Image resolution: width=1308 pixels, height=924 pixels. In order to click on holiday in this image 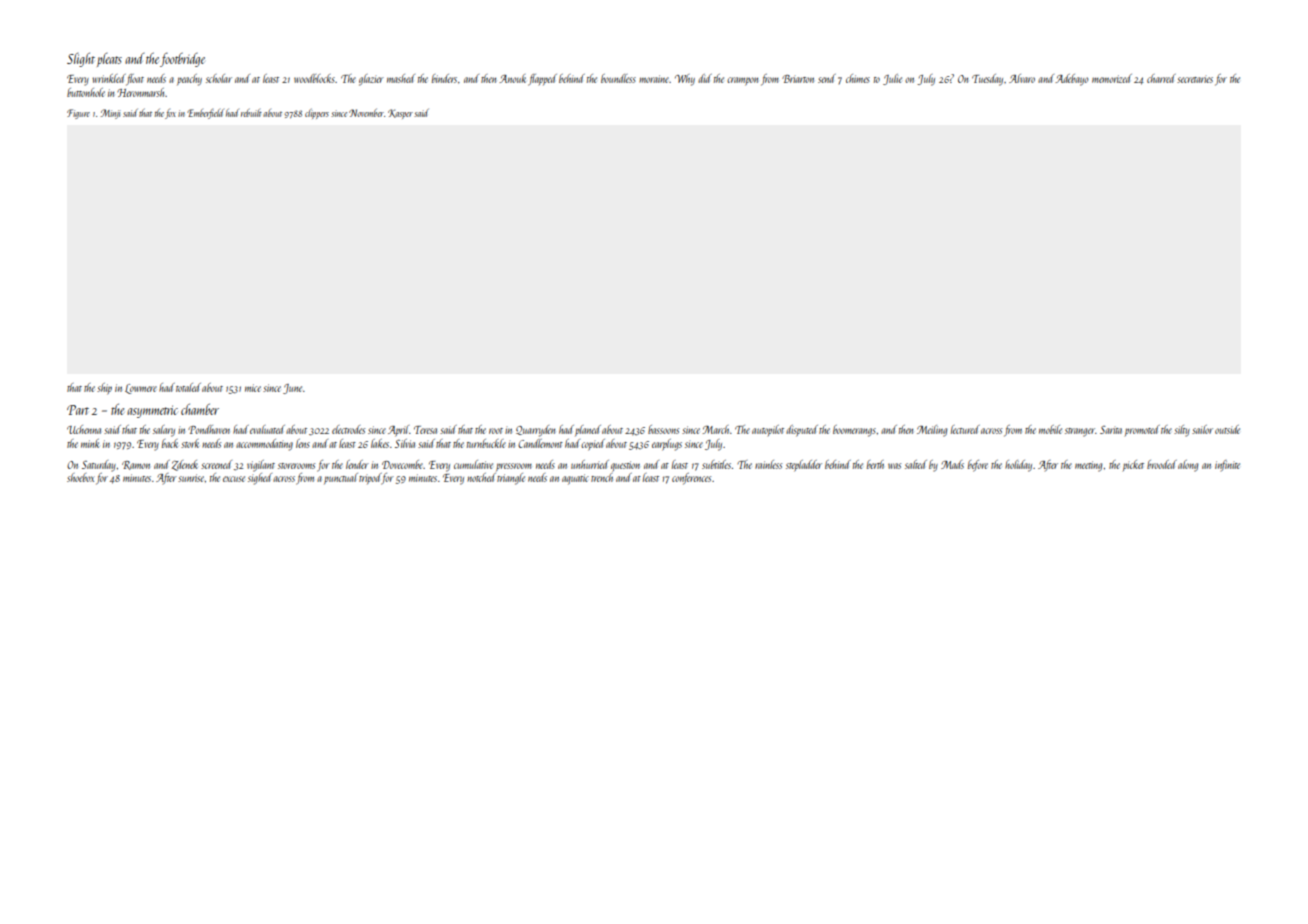, I will do `click(1018, 466)`.
